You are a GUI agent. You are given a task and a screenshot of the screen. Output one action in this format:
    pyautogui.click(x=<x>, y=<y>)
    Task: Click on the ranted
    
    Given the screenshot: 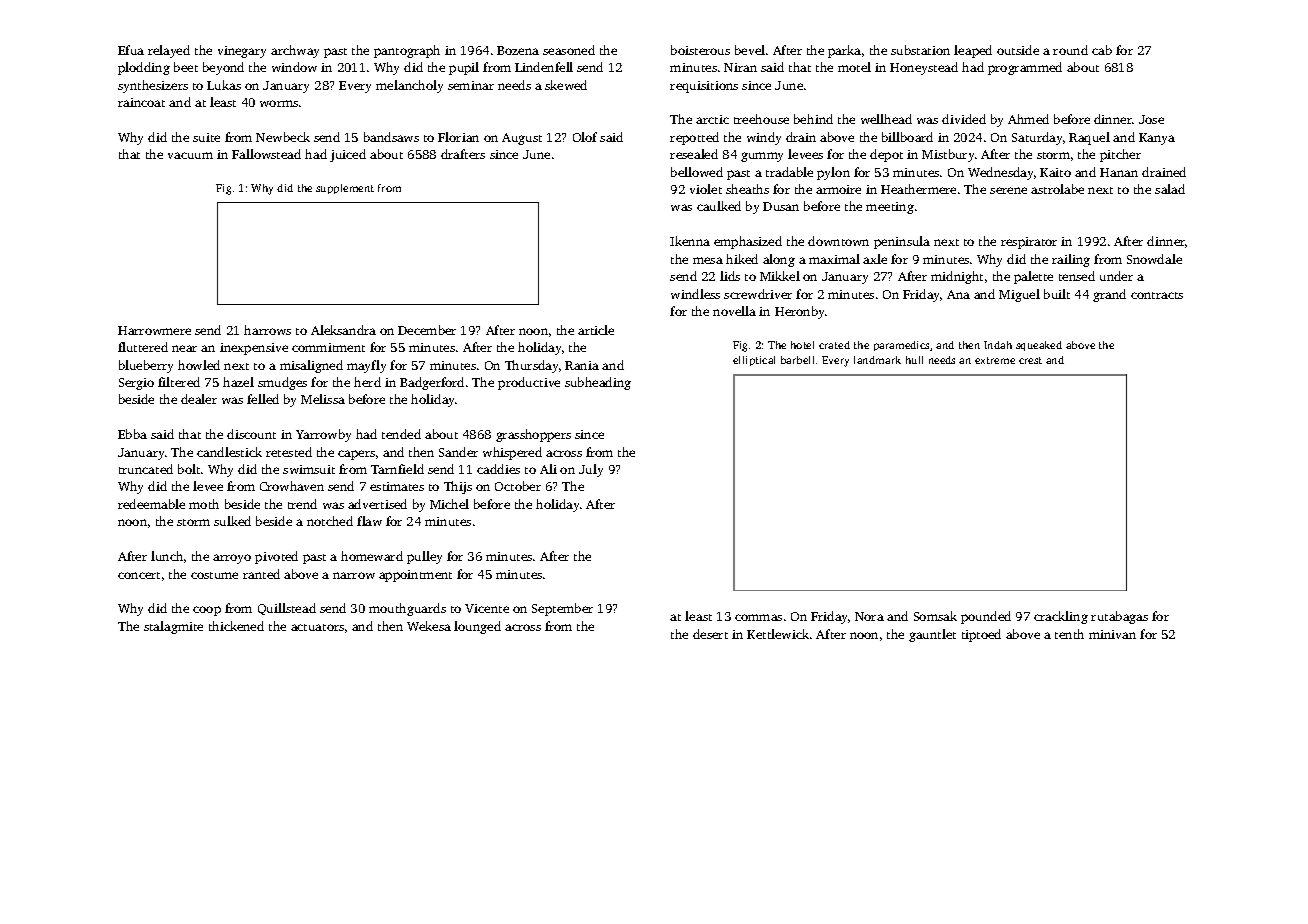 What is the action you would take?
    pyautogui.click(x=261, y=574)
